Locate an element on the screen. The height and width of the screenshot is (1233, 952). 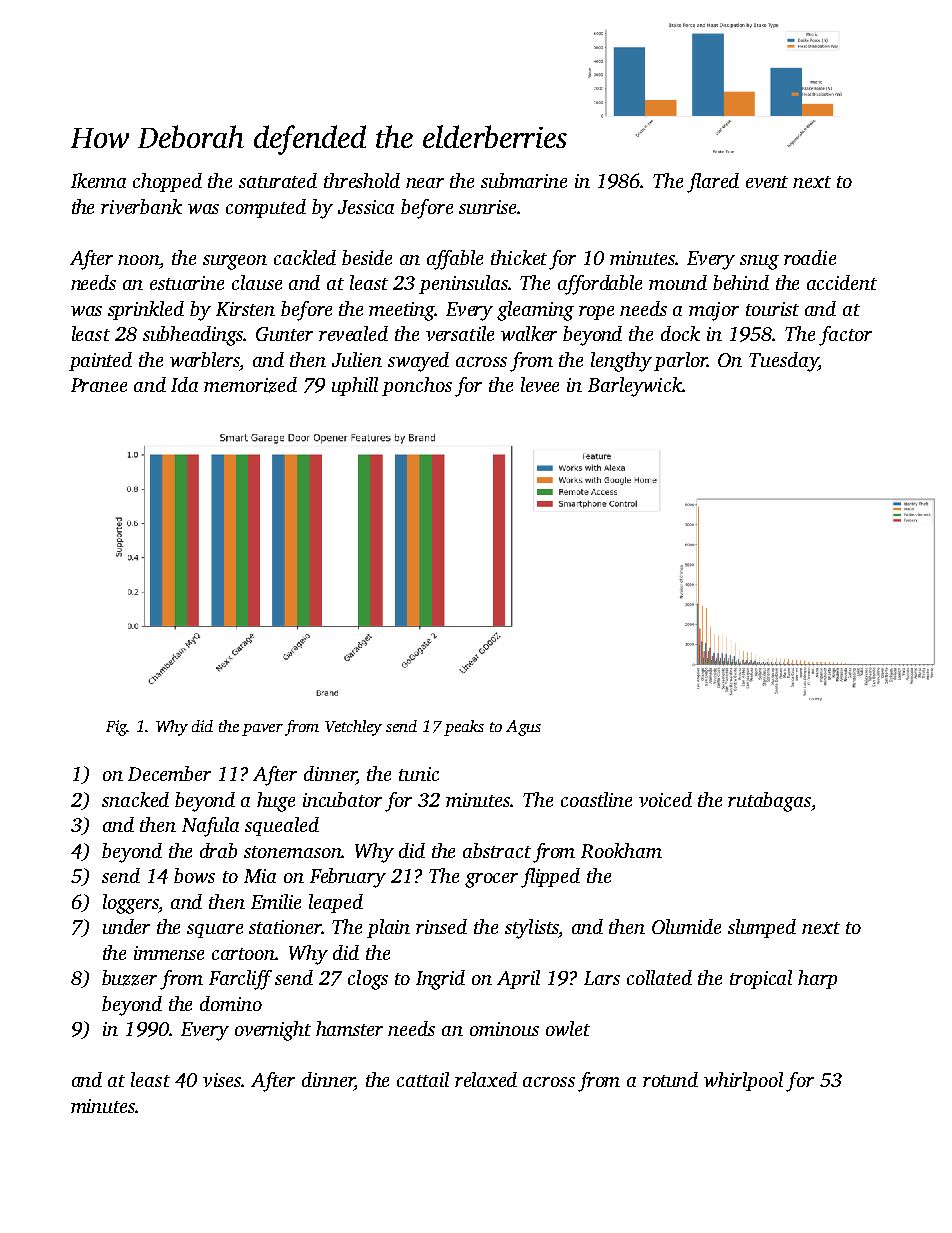
ponchos is located at coordinates (417, 386).
